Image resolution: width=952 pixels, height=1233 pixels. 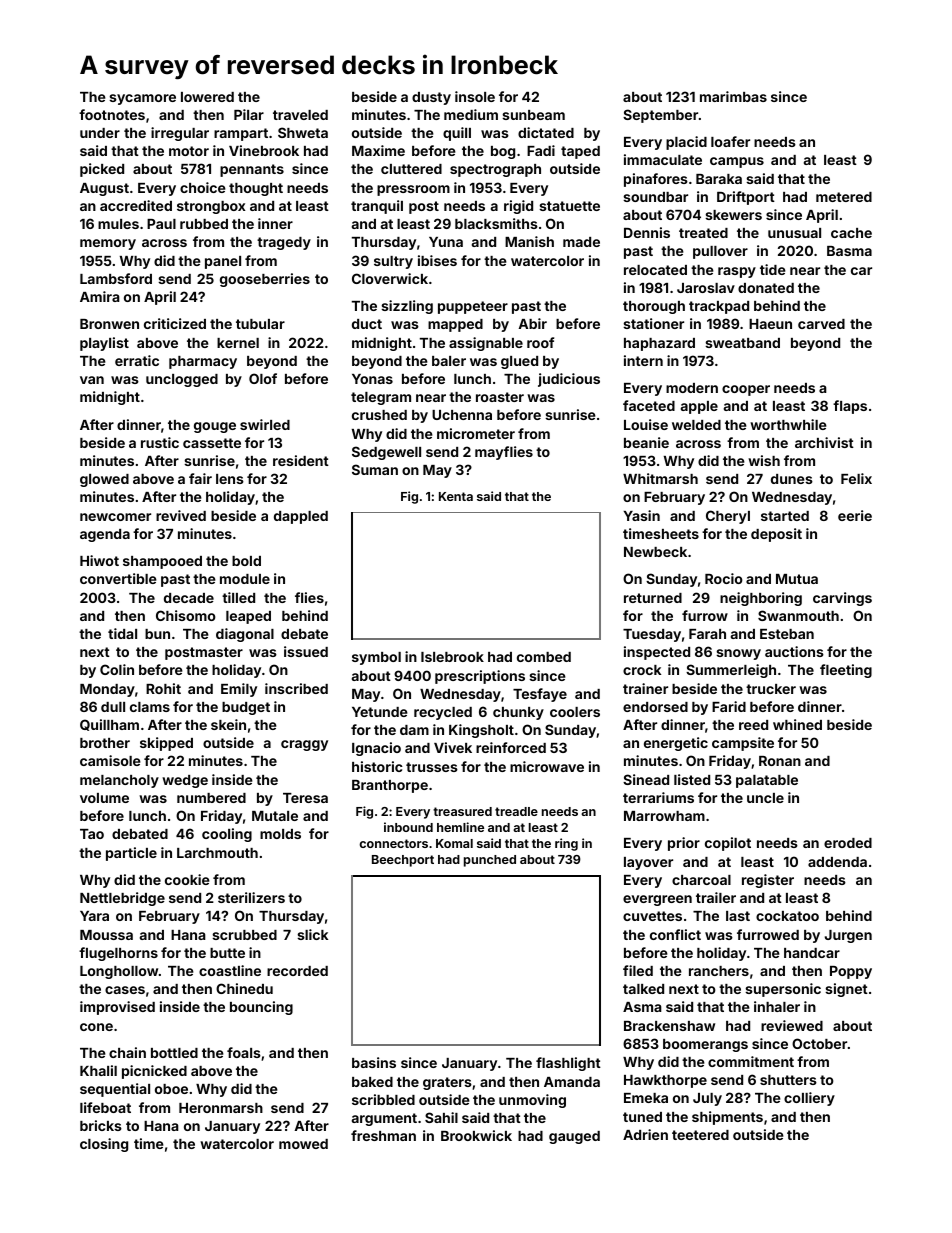 What do you see at coordinates (142, 99) in the document?
I see `sycamore` at bounding box center [142, 99].
